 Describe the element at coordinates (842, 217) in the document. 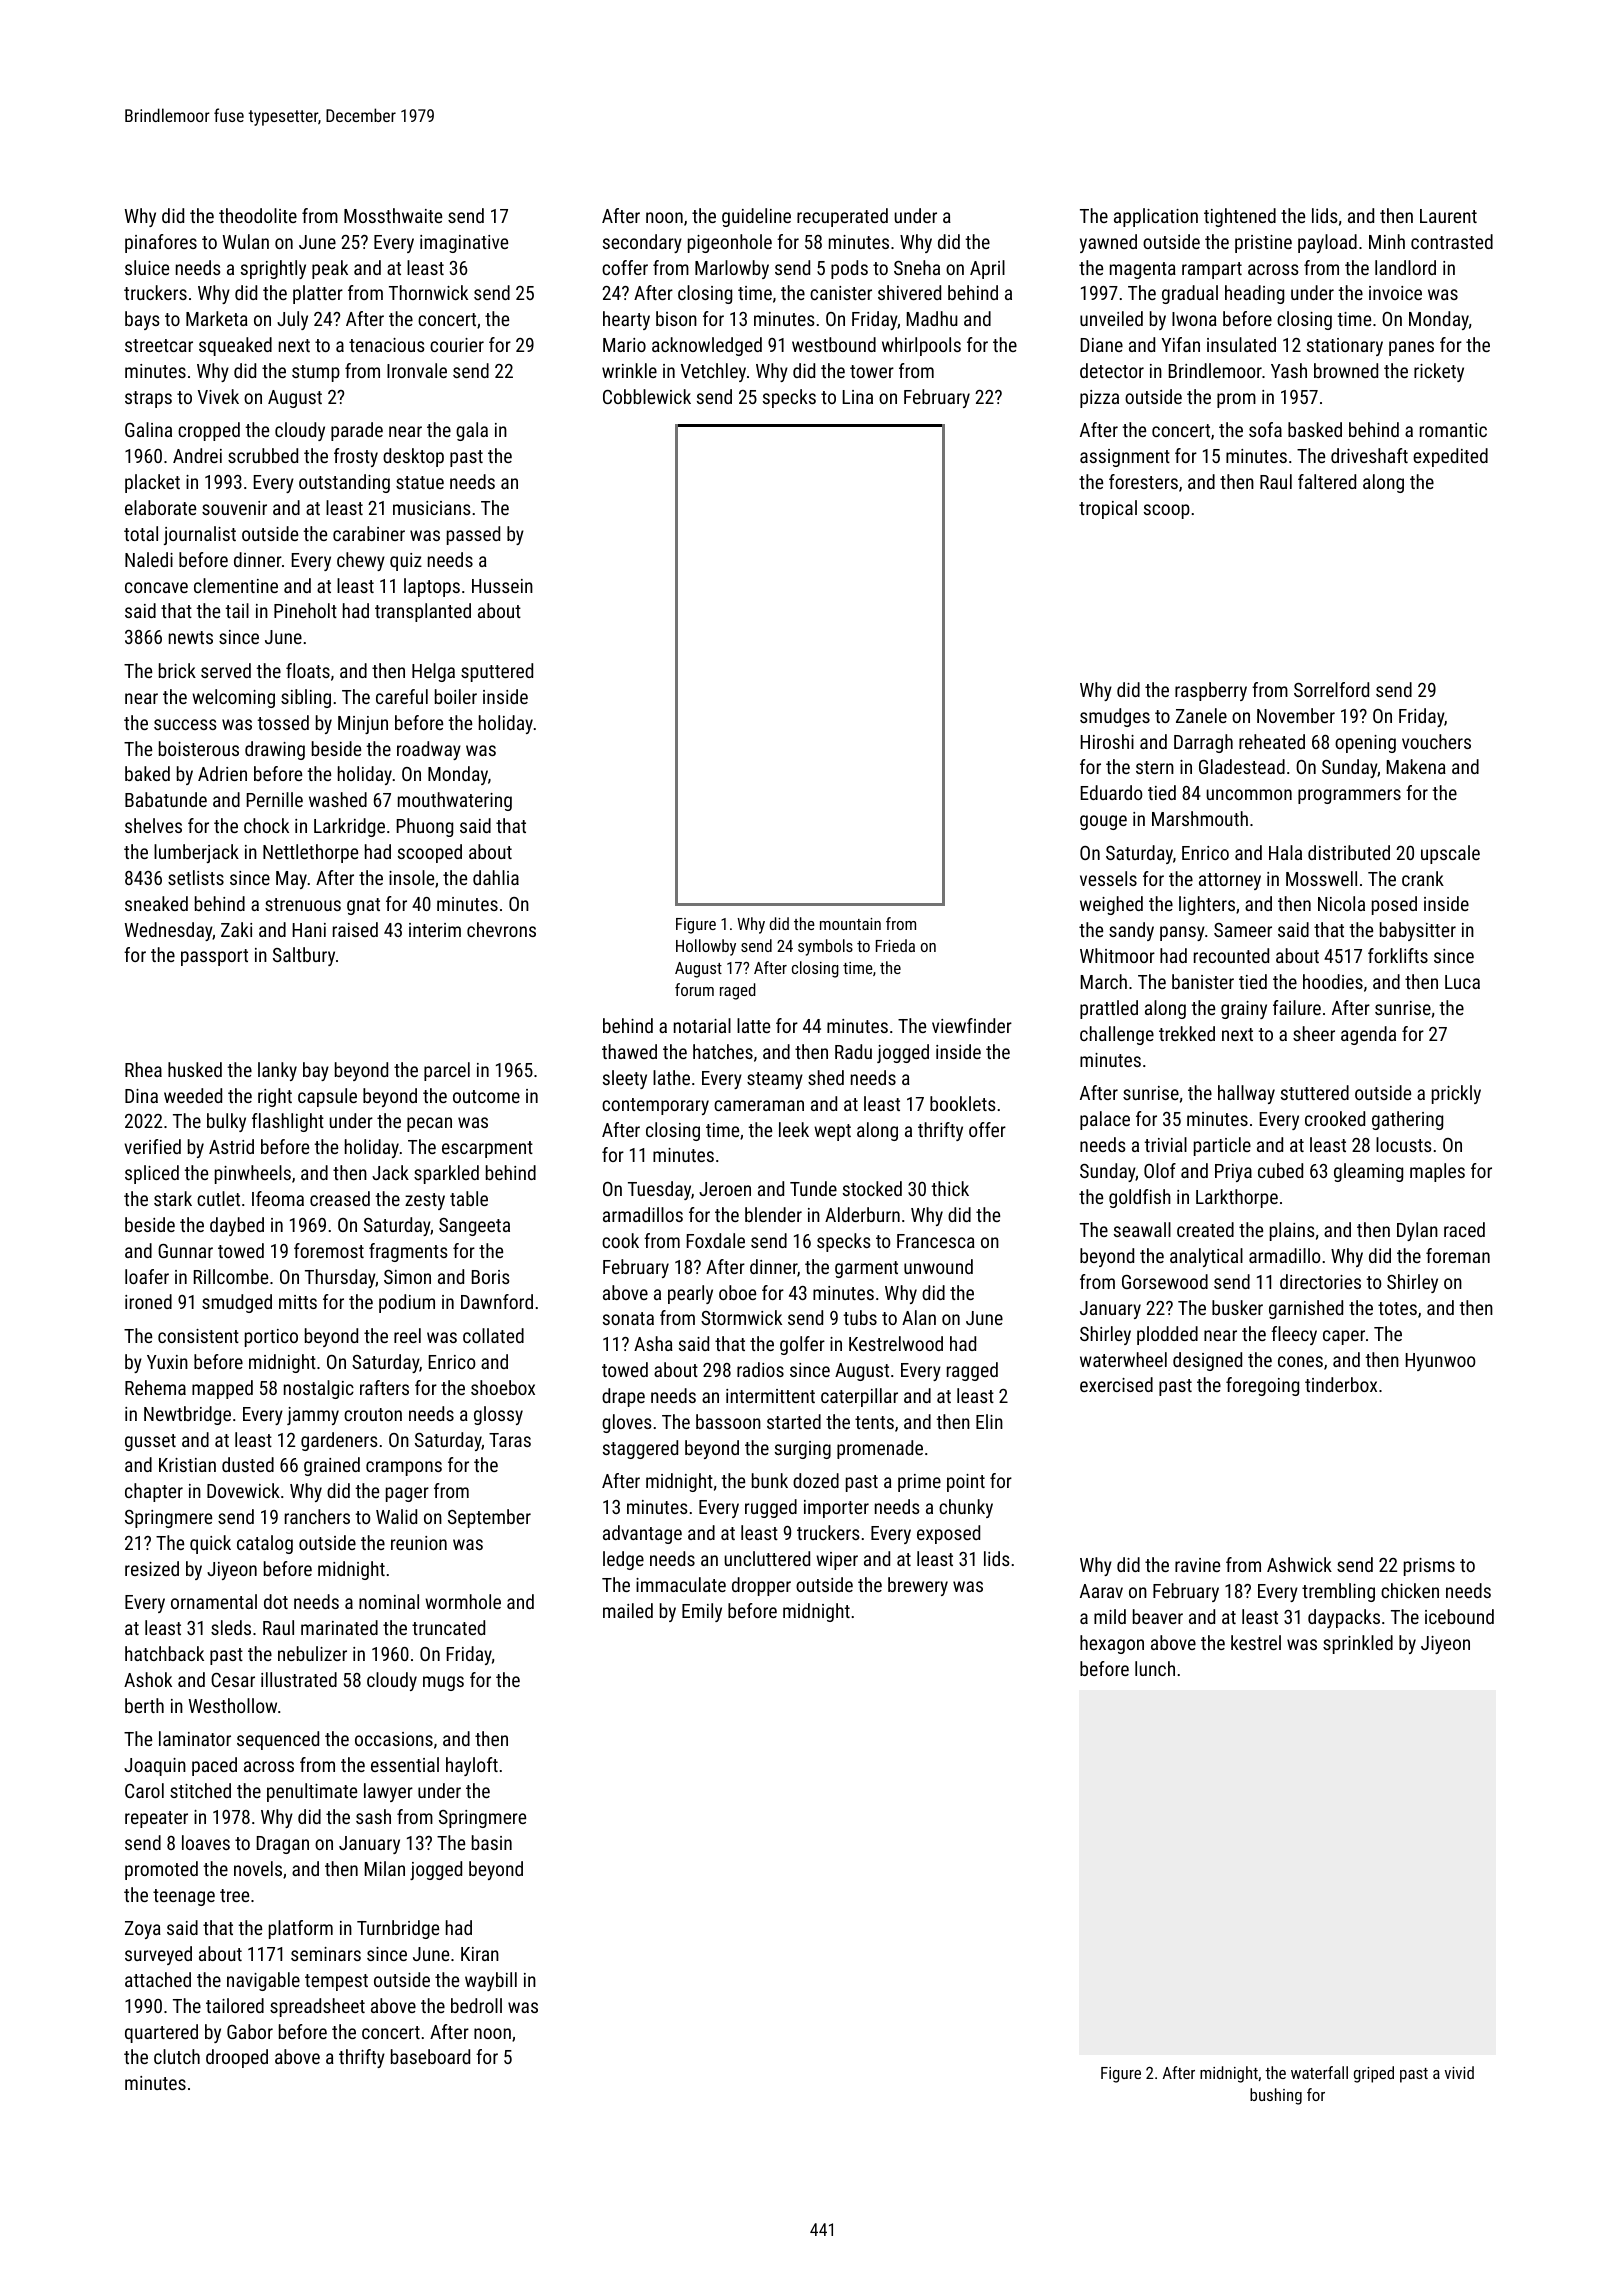

I see `recuperated` at that location.
